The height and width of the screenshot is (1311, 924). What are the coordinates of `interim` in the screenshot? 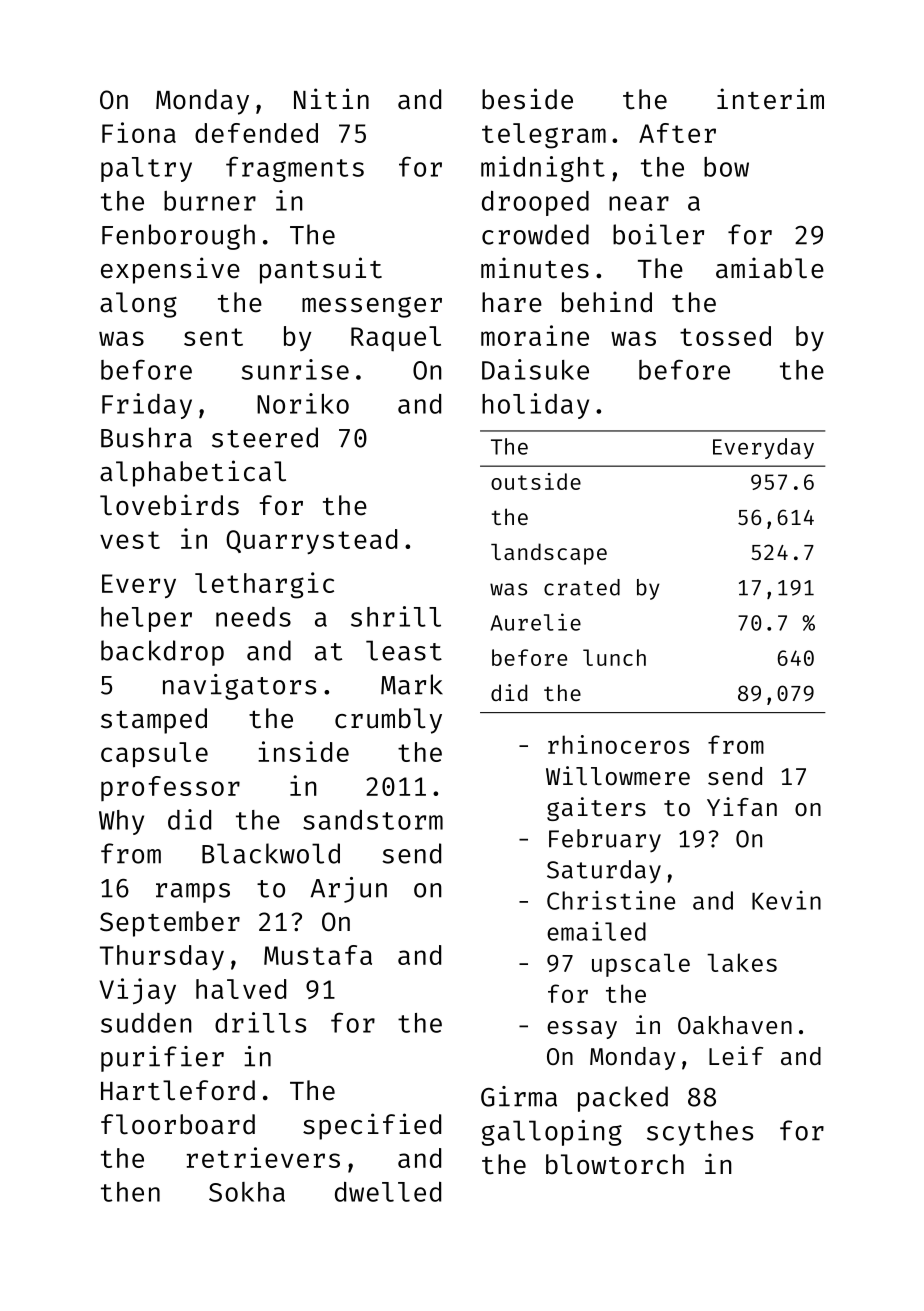 It's located at (770, 99).
